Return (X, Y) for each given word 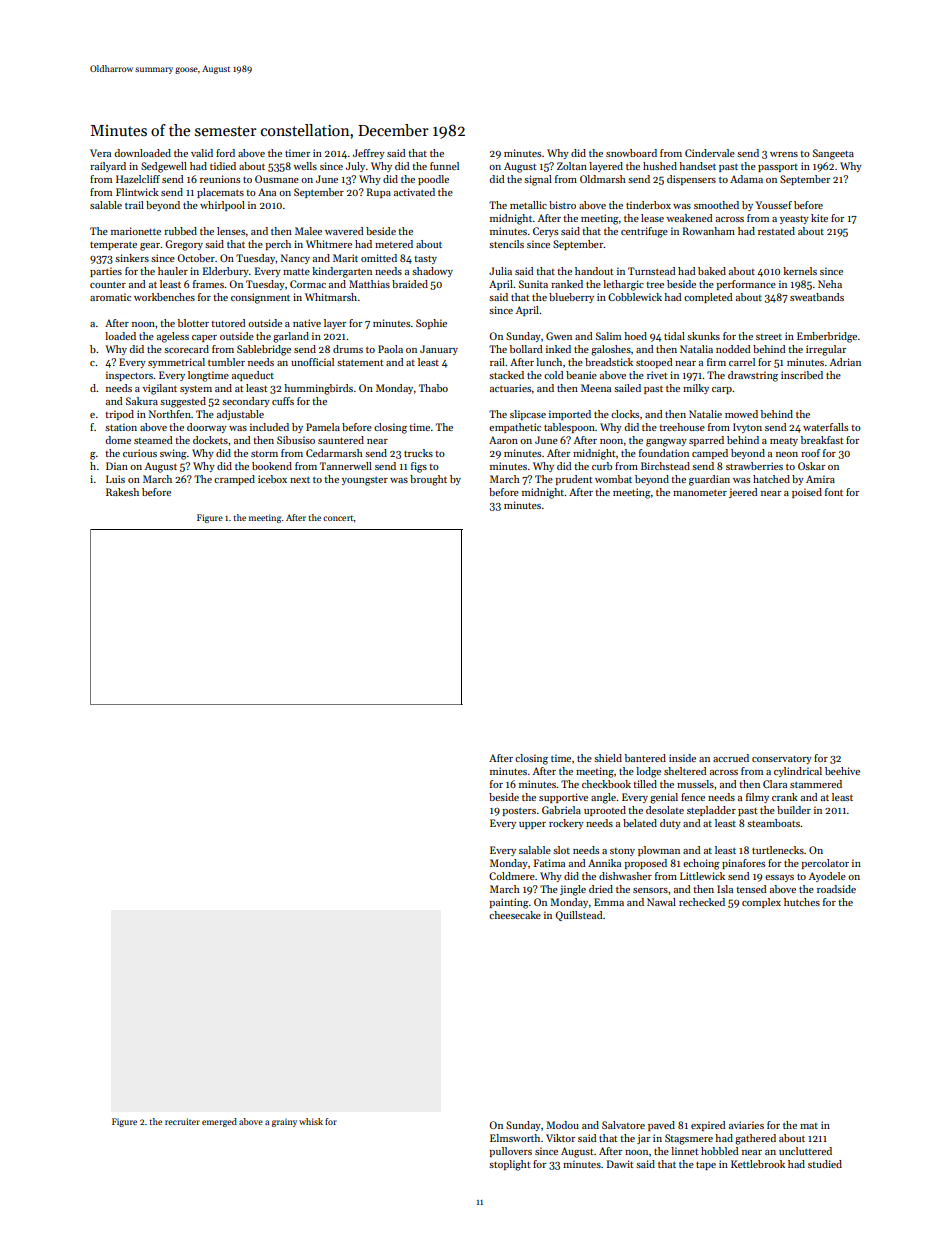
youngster (365, 481)
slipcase (528, 415)
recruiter (182, 1121)
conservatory (782, 759)
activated (414, 192)
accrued (731, 758)
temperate (113, 245)
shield (608, 758)
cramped (234, 480)
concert (338, 518)
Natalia (696, 349)
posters (519, 812)
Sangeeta (833, 154)
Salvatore (623, 1125)
